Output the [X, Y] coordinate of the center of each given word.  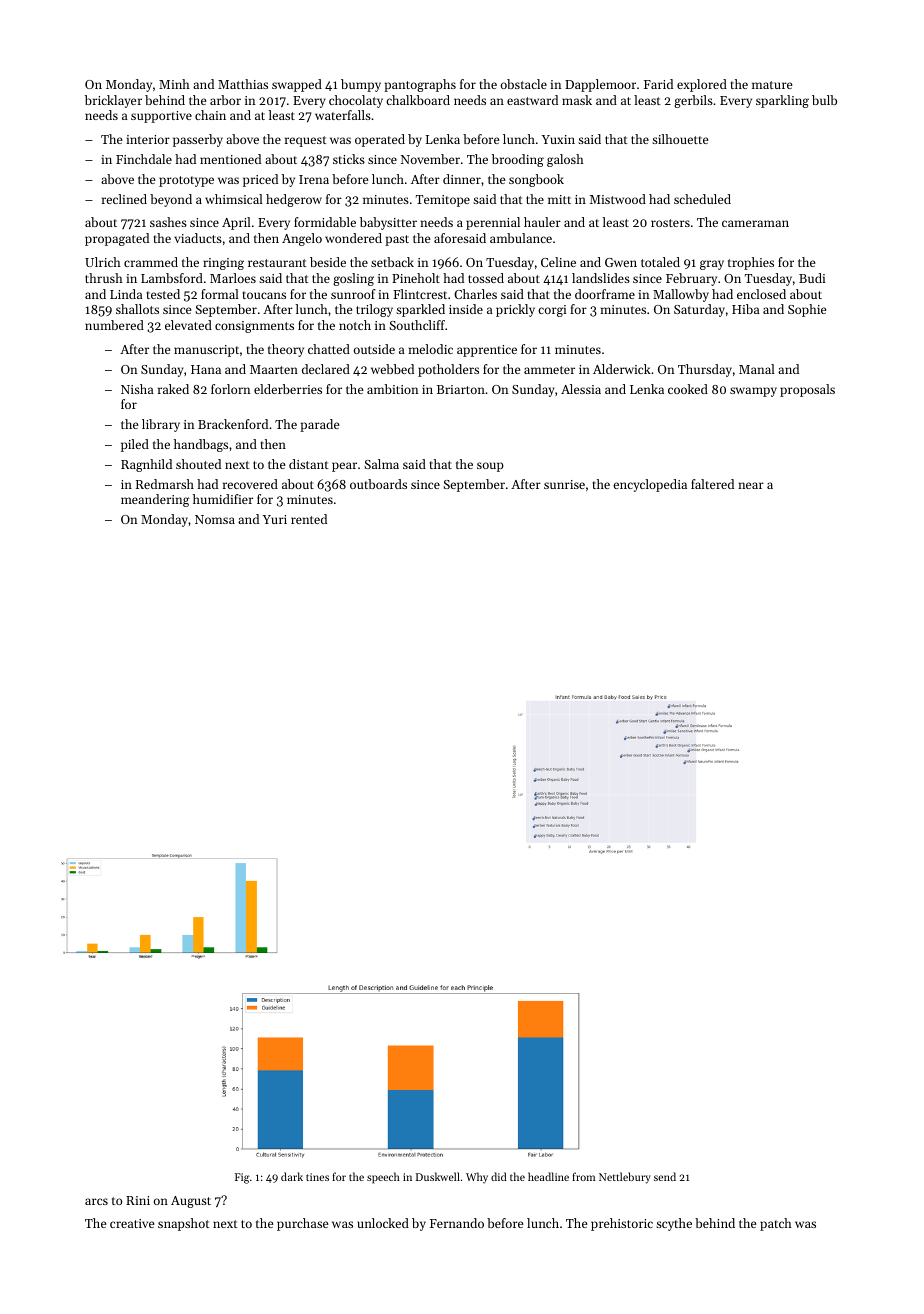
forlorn [230, 389]
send [665, 1176]
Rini [138, 1200]
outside [374, 349]
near [751, 485]
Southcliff [417, 325]
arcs [96, 1201]
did [499, 1176]
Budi [812, 278]
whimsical [234, 199]
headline [548, 1176]
